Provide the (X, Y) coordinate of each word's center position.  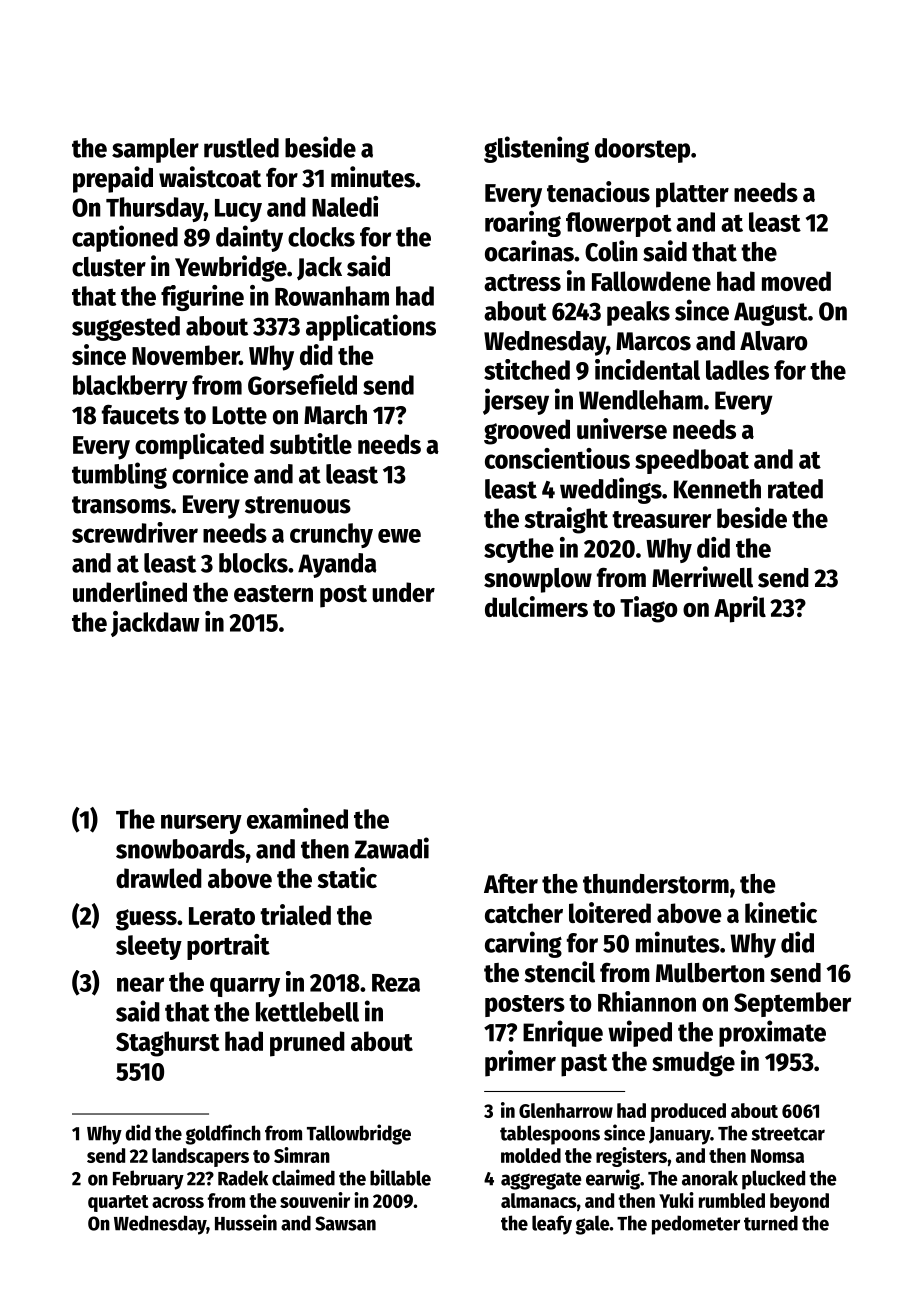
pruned (307, 1044)
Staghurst (168, 1044)
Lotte (239, 415)
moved (796, 281)
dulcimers (536, 606)
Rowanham (332, 296)
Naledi (345, 206)
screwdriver (135, 532)
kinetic (781, 912)
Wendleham (641, 400)
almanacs (539, 1200)
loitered (610, 912)
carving (523, 944)
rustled (241, 148)
